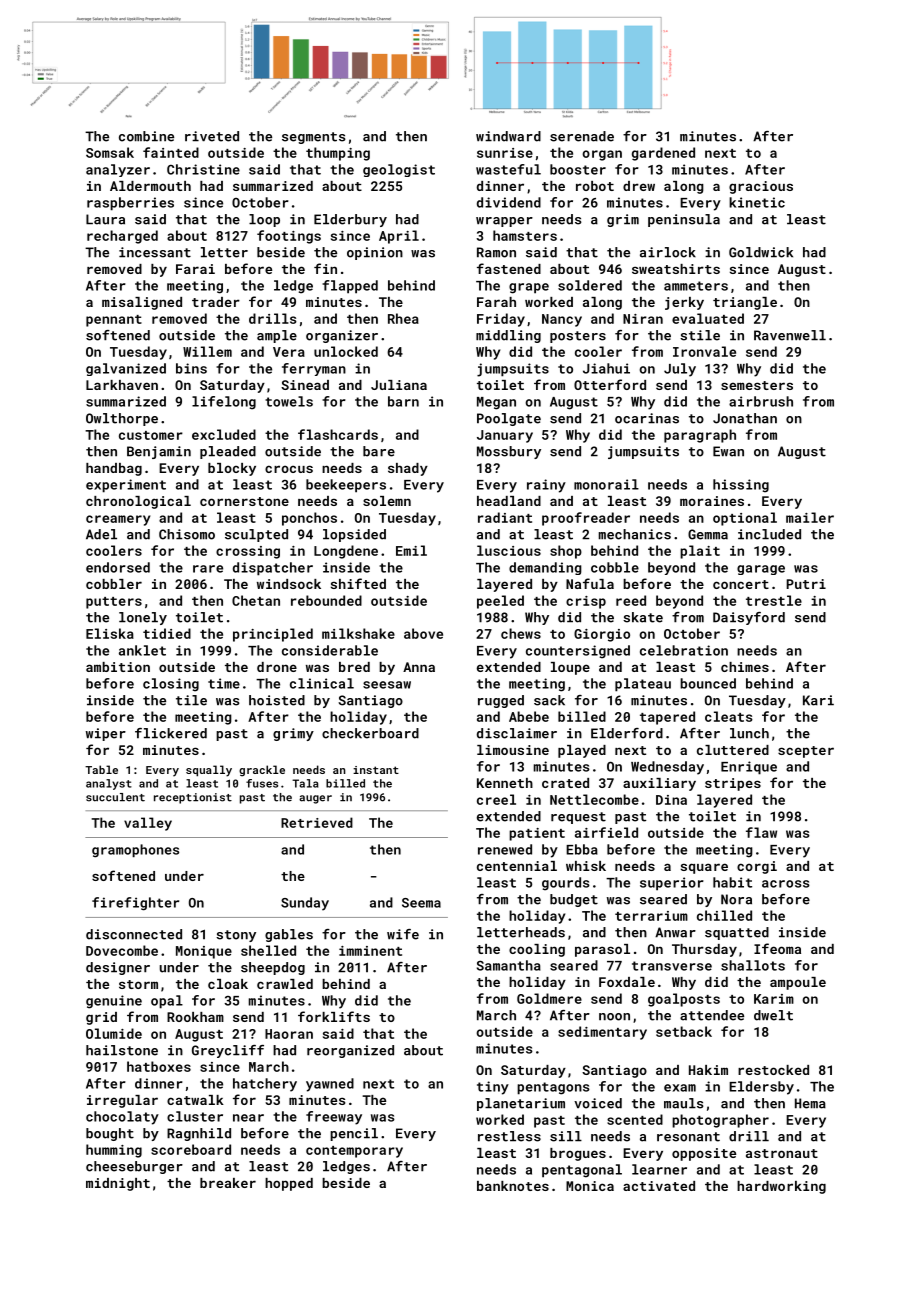 This page has width=924, height=1308. Describe the element at coordinates (277, 336) in the page. I see `ample` at that location.
